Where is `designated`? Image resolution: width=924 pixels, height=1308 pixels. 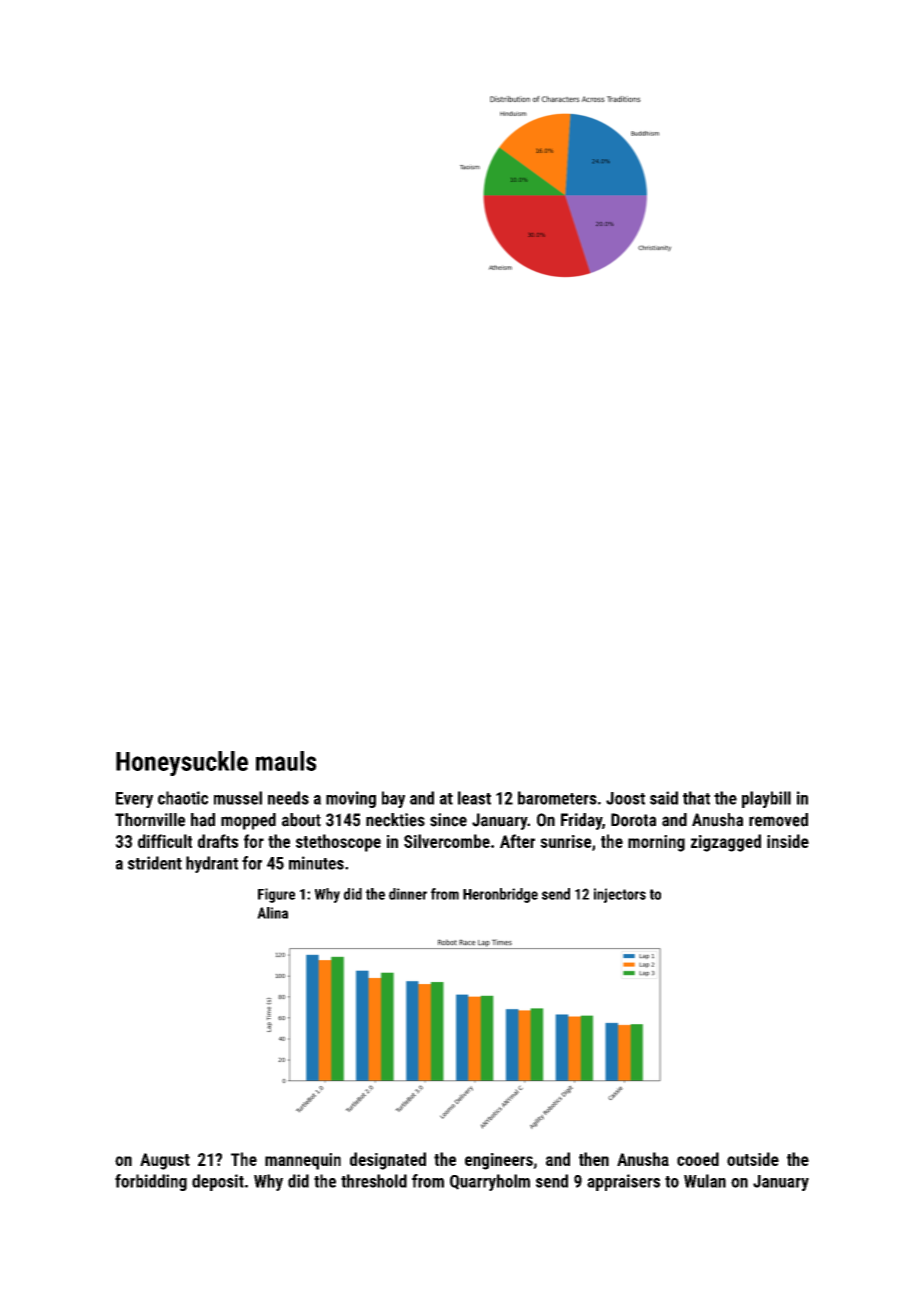 designated is located at coordinates (388, 1161).
